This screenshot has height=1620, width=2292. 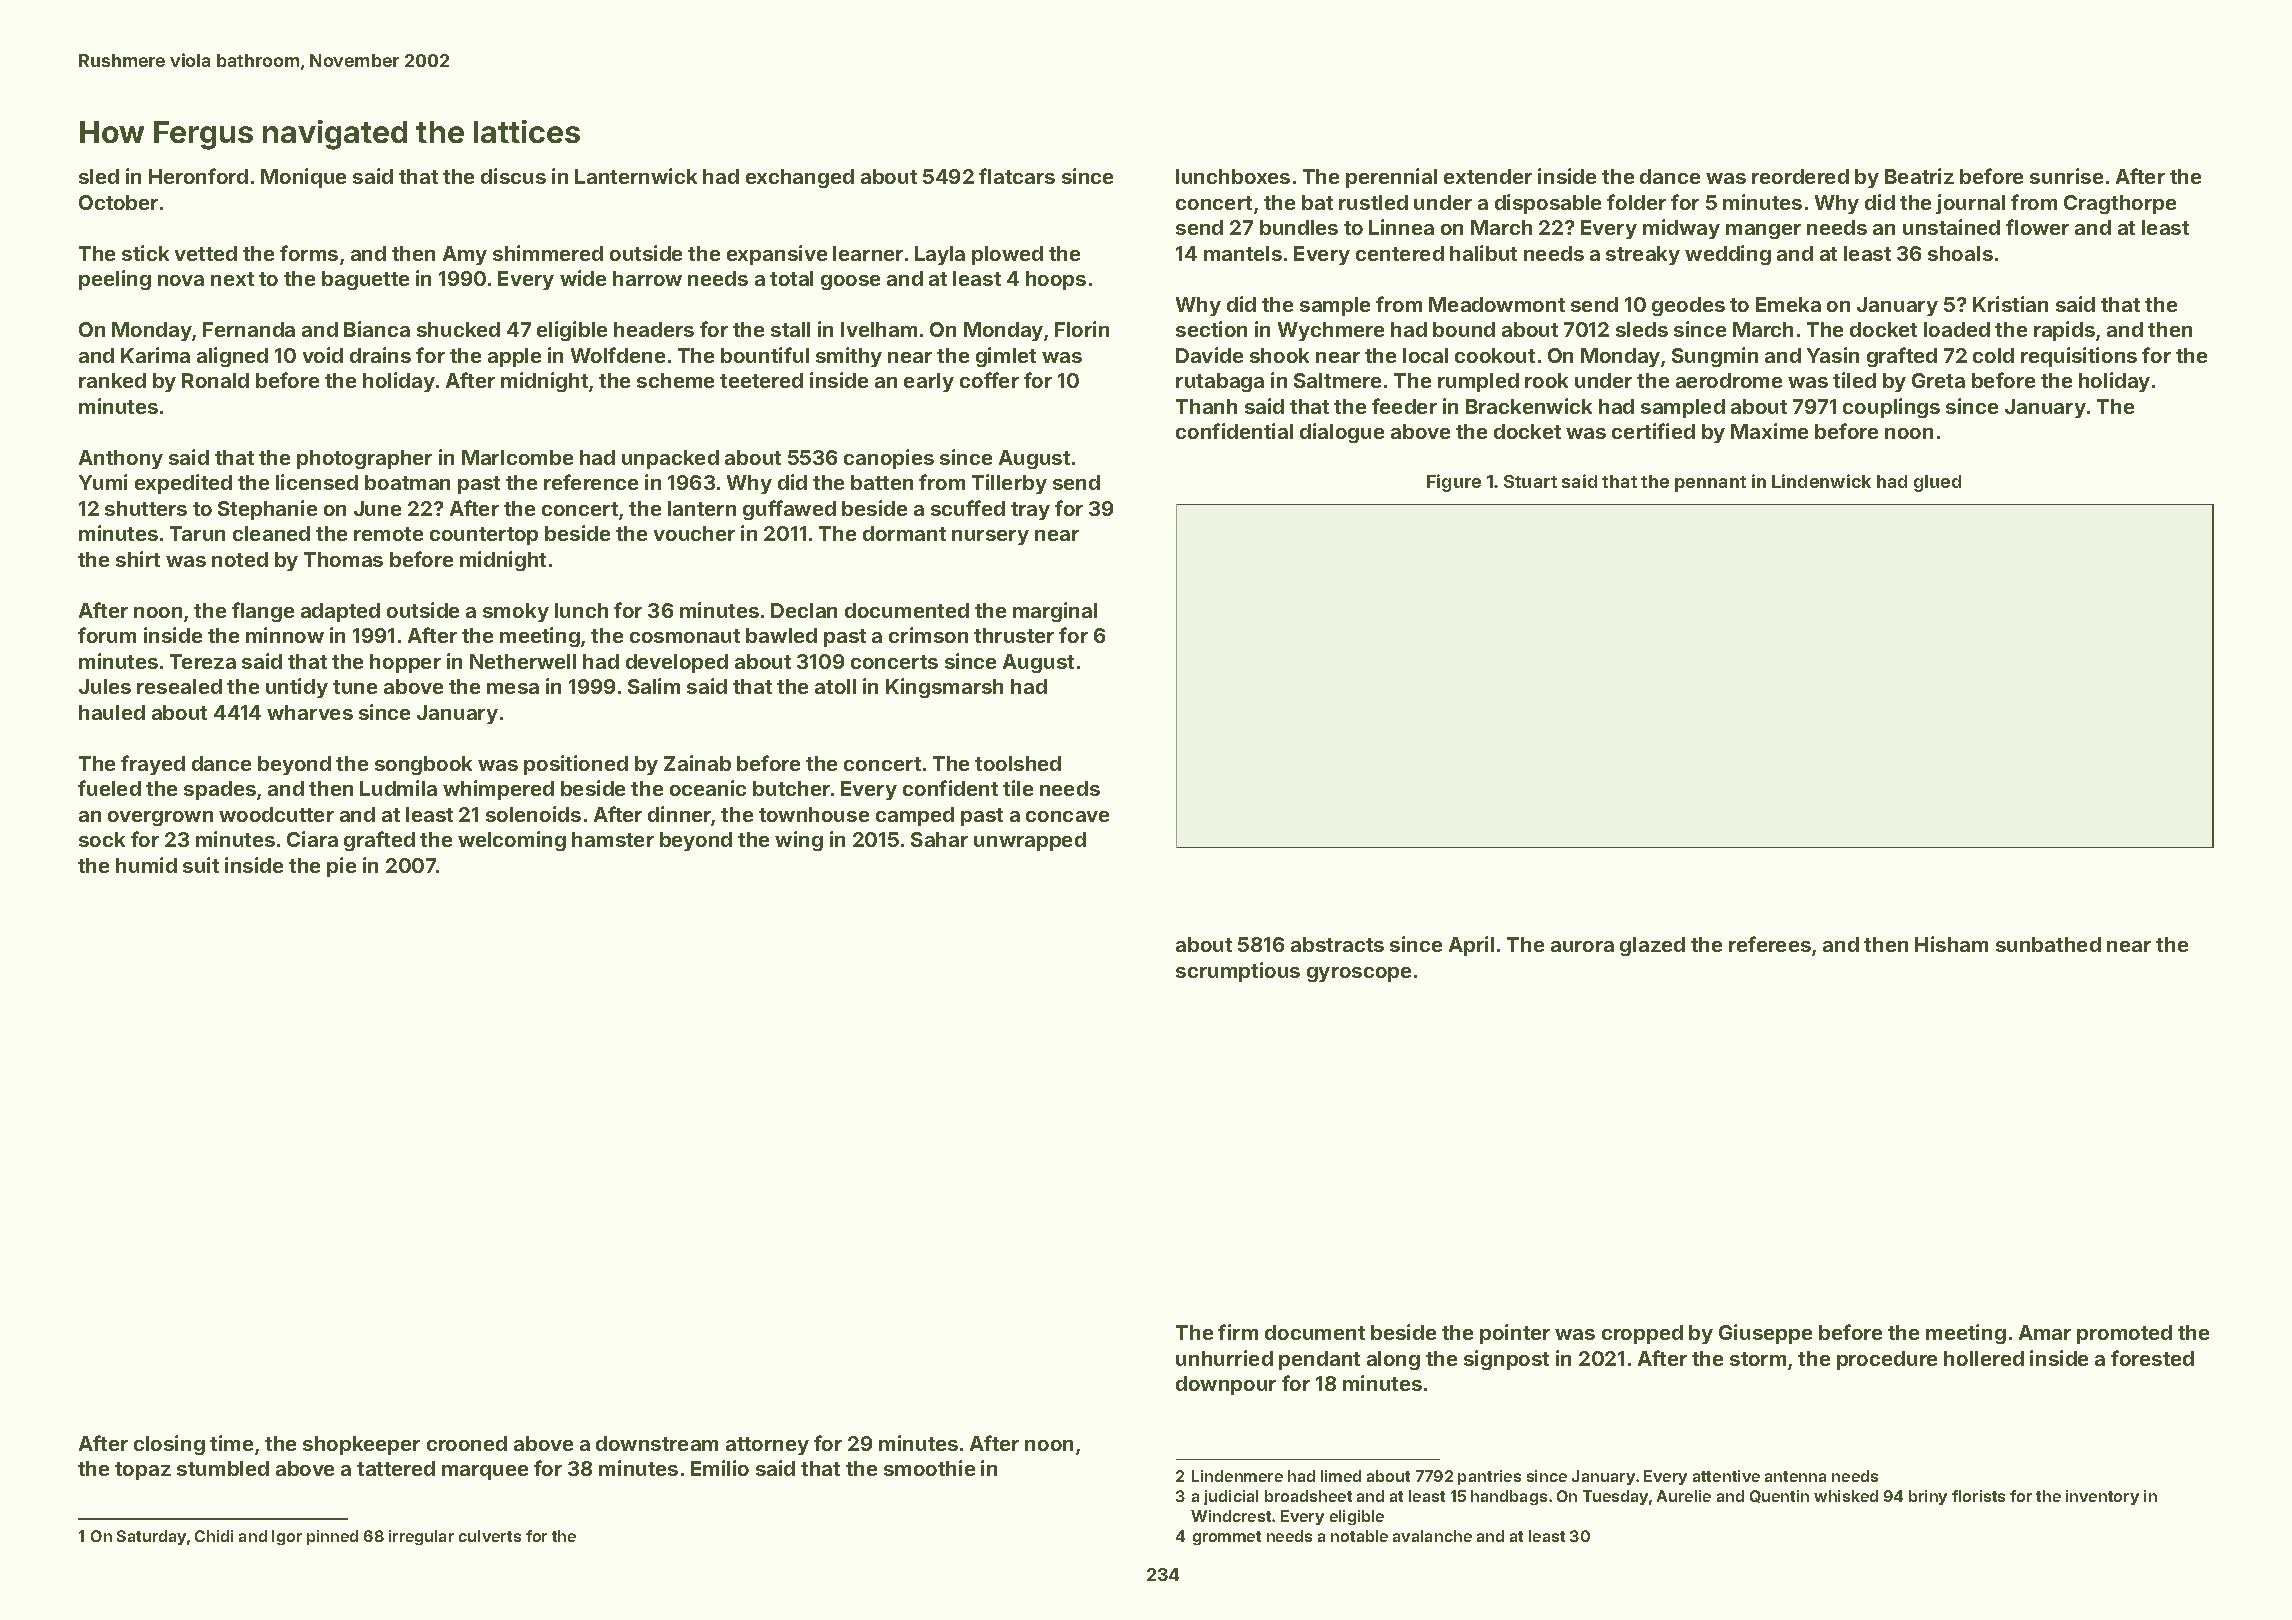 What do you see at coordinates (1238, 1332) in the screenshot?
I see `firm` at bounding box center [1238, 1332].
